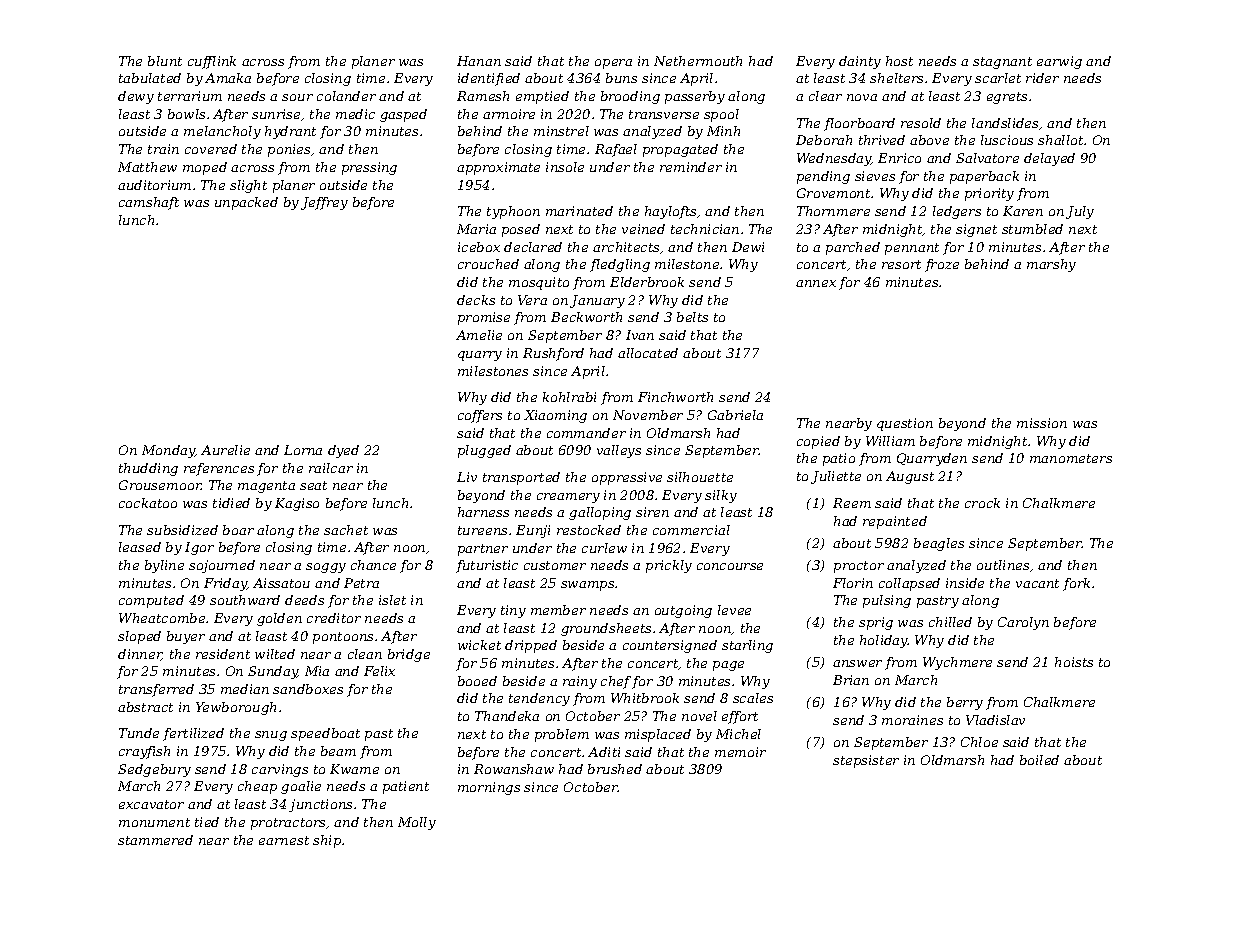 The image size is (1233, 952). What do you see at coordinates (1071, 458) in the screenshot?
I see `manometers` at bounding box center [1071, 458].
